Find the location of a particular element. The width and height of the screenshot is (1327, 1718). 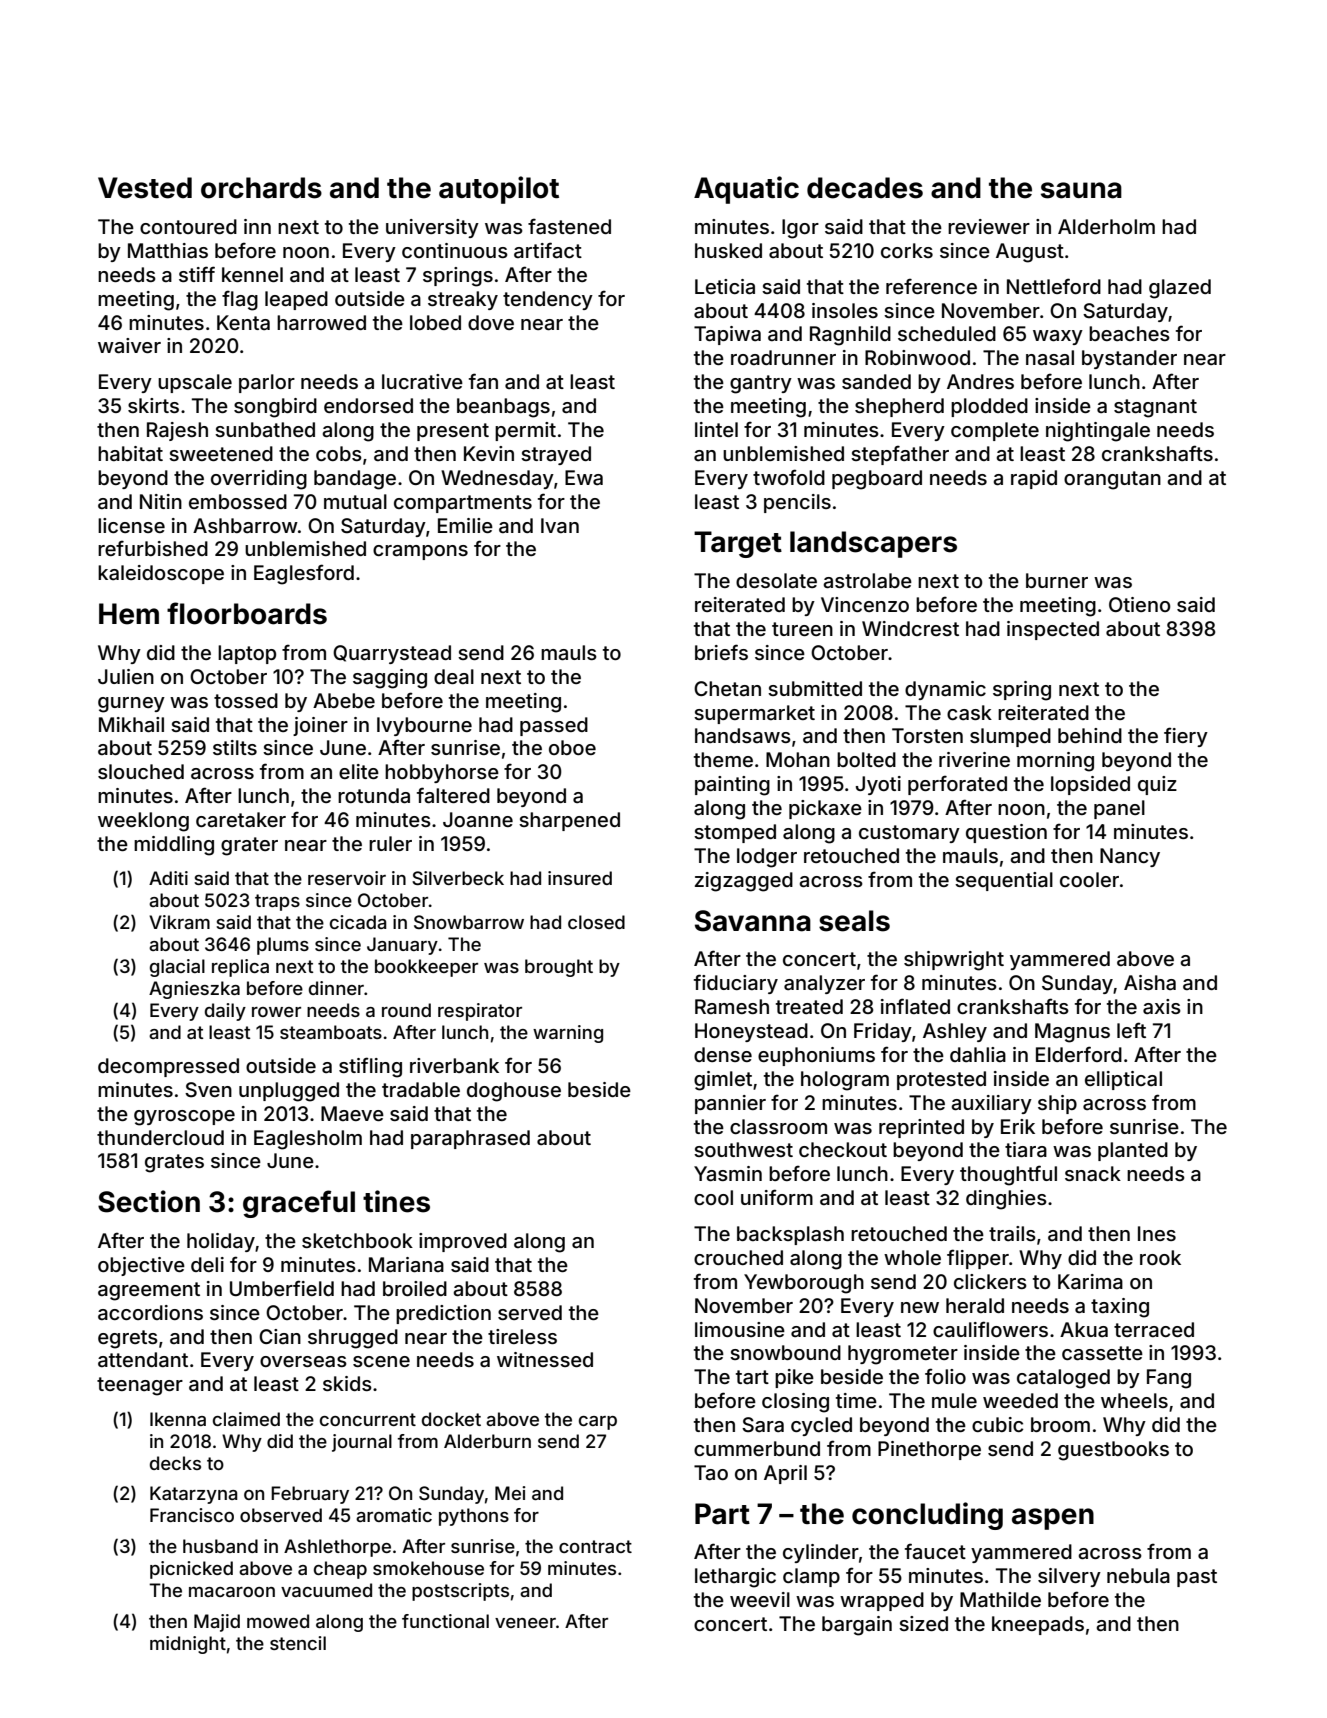

cylinder is located at coordinates (821, 1553).
